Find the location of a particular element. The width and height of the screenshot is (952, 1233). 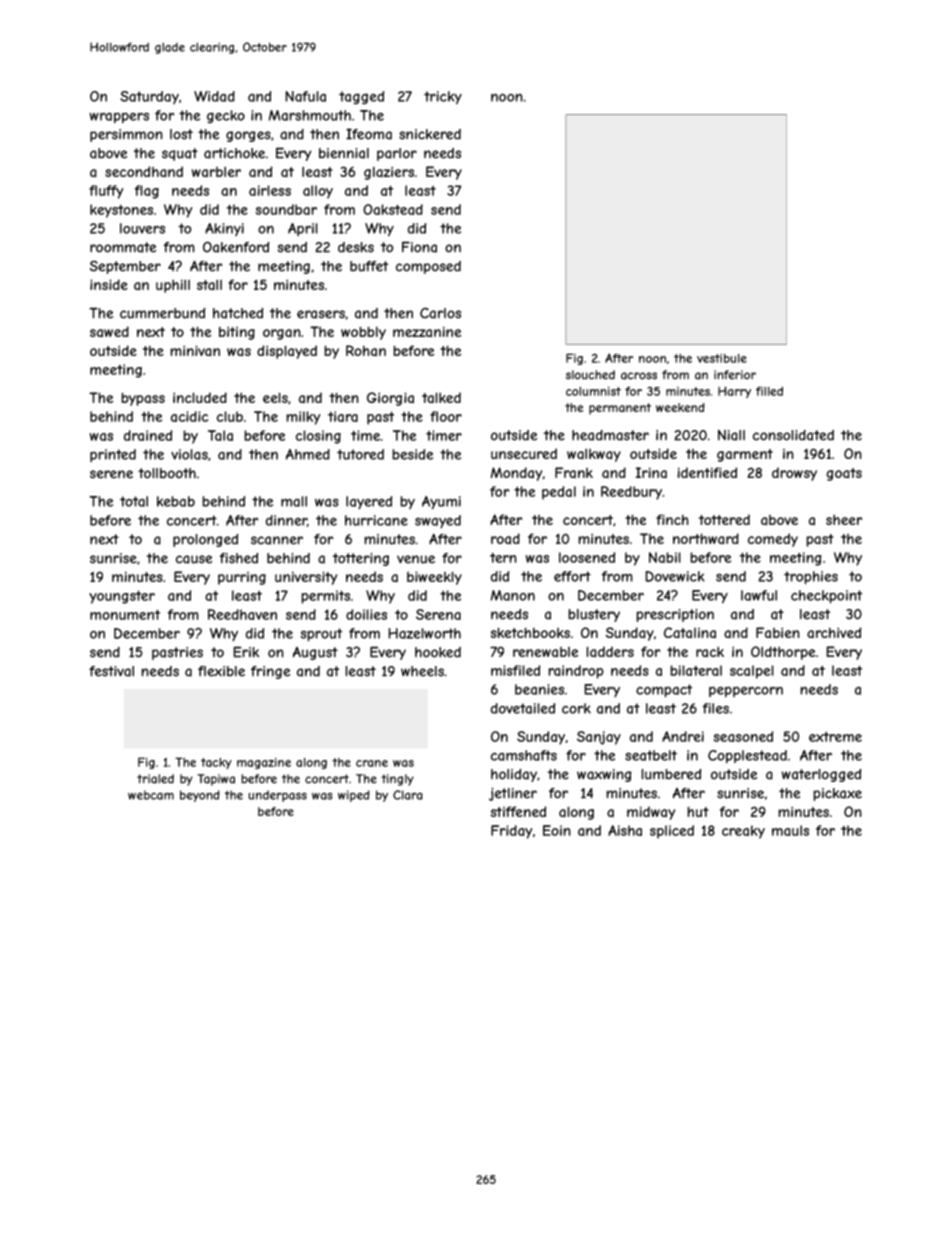

consolidated is located at coordinates (793, 435).
